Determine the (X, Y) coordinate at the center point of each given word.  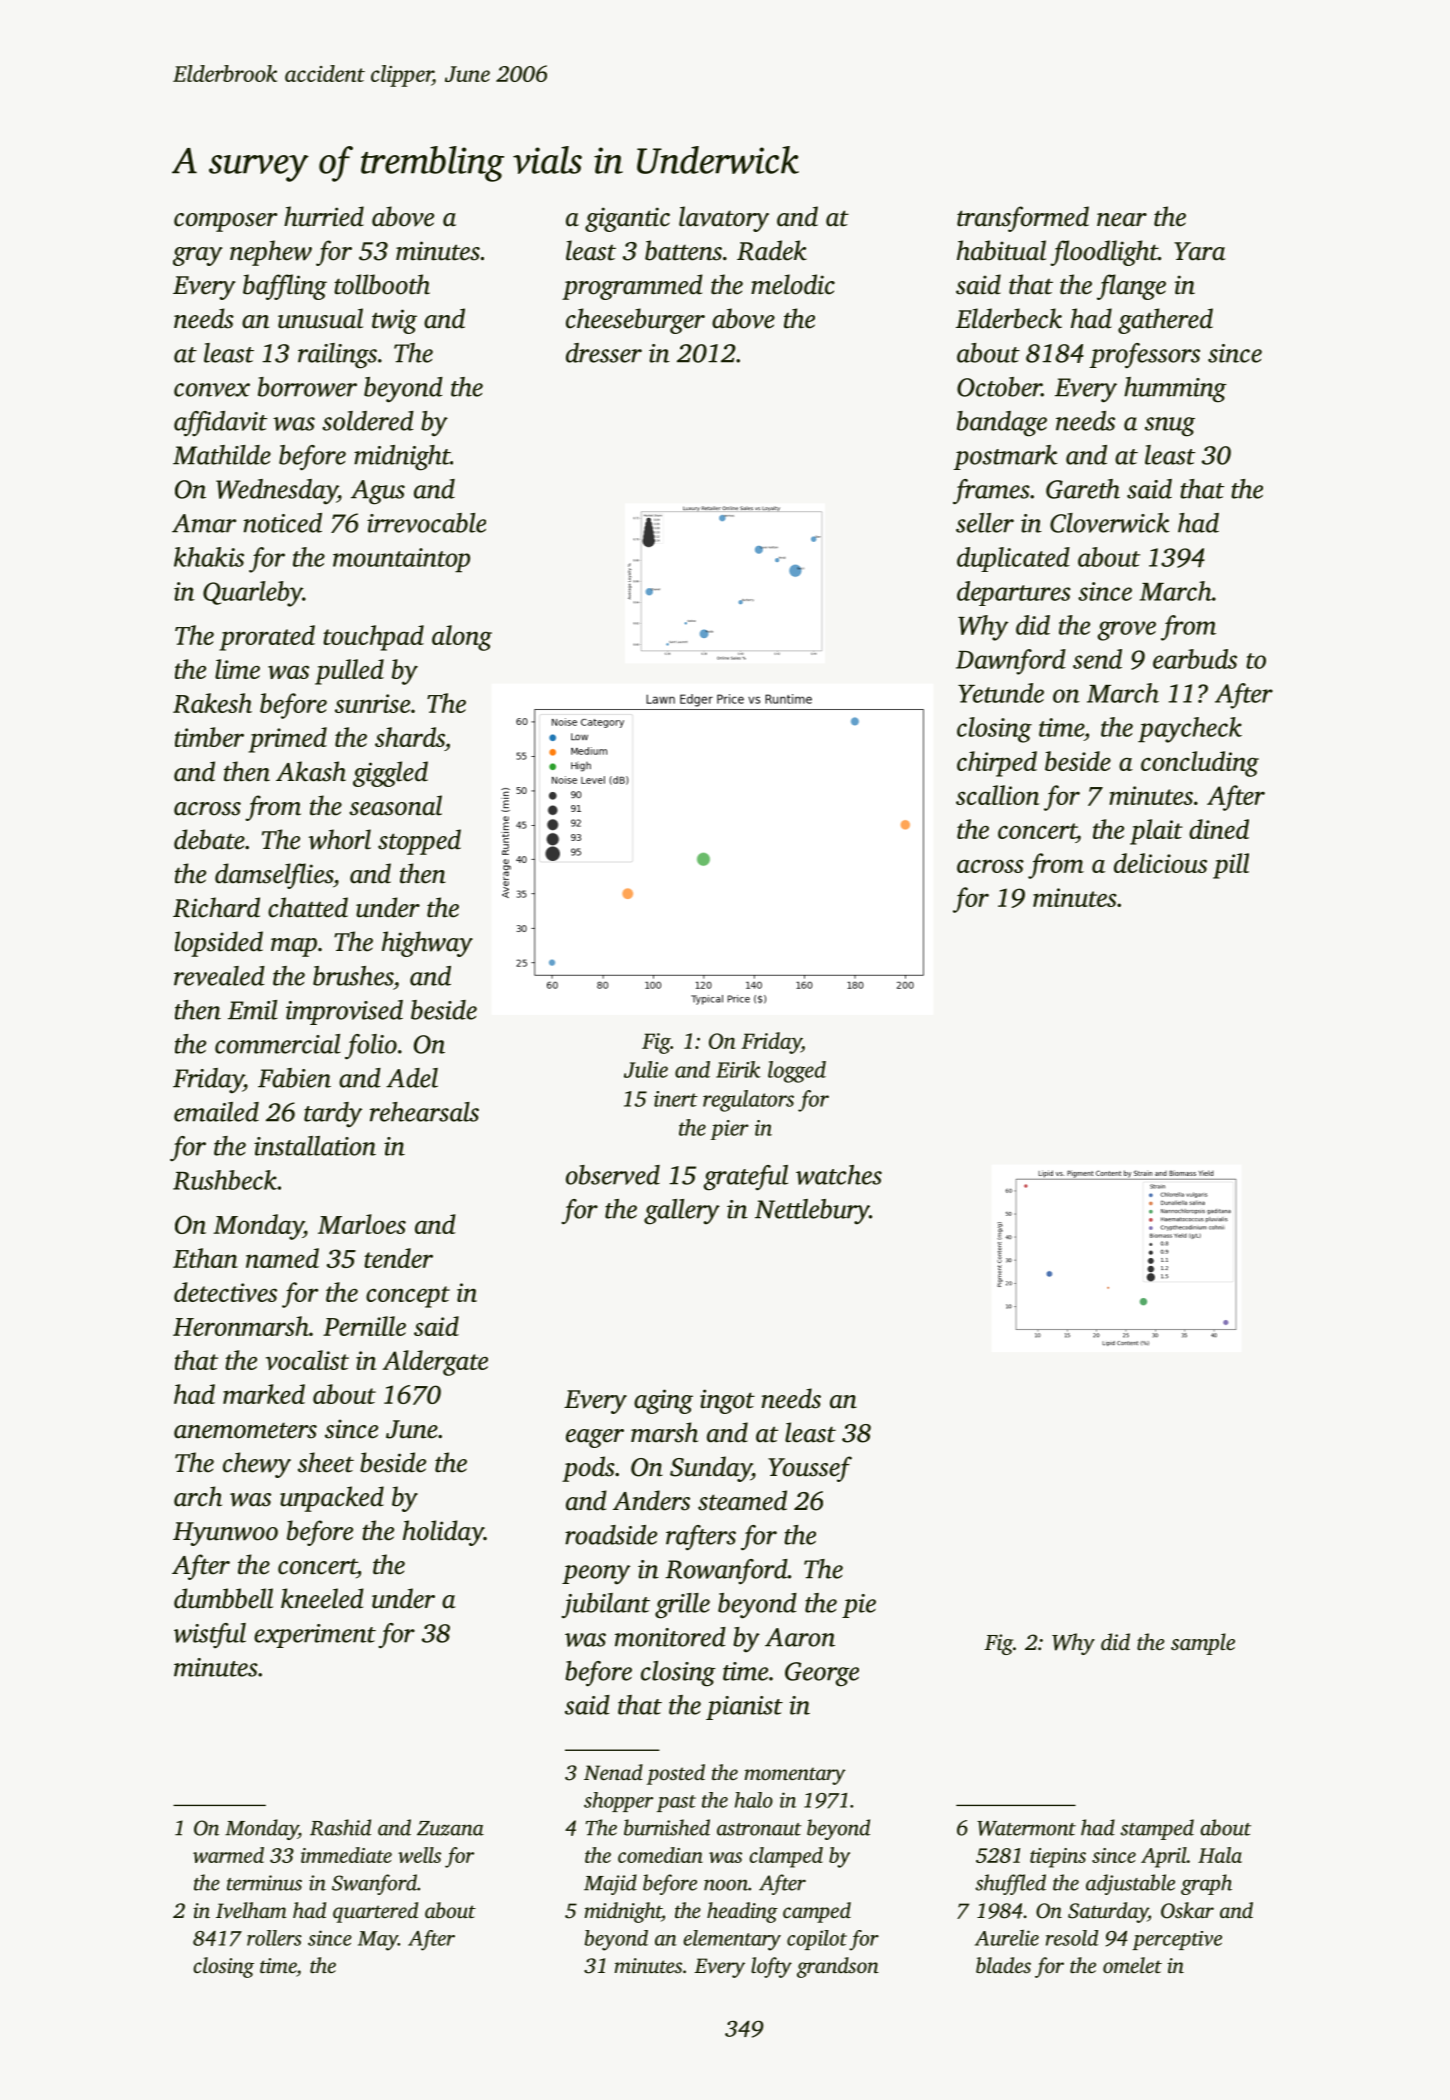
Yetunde (1001, 693)
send (1097, 659)
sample (1203, 1644)
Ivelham (251, 1910)
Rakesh (212, 703)
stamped (1157, 1829)
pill (1231, 866)
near (1122, 220)
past (676, 1803)
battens (683, 250)
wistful (210, 1635)
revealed (219, 976)
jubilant (605, 1606)
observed (613, 1175)
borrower (307, 387)
